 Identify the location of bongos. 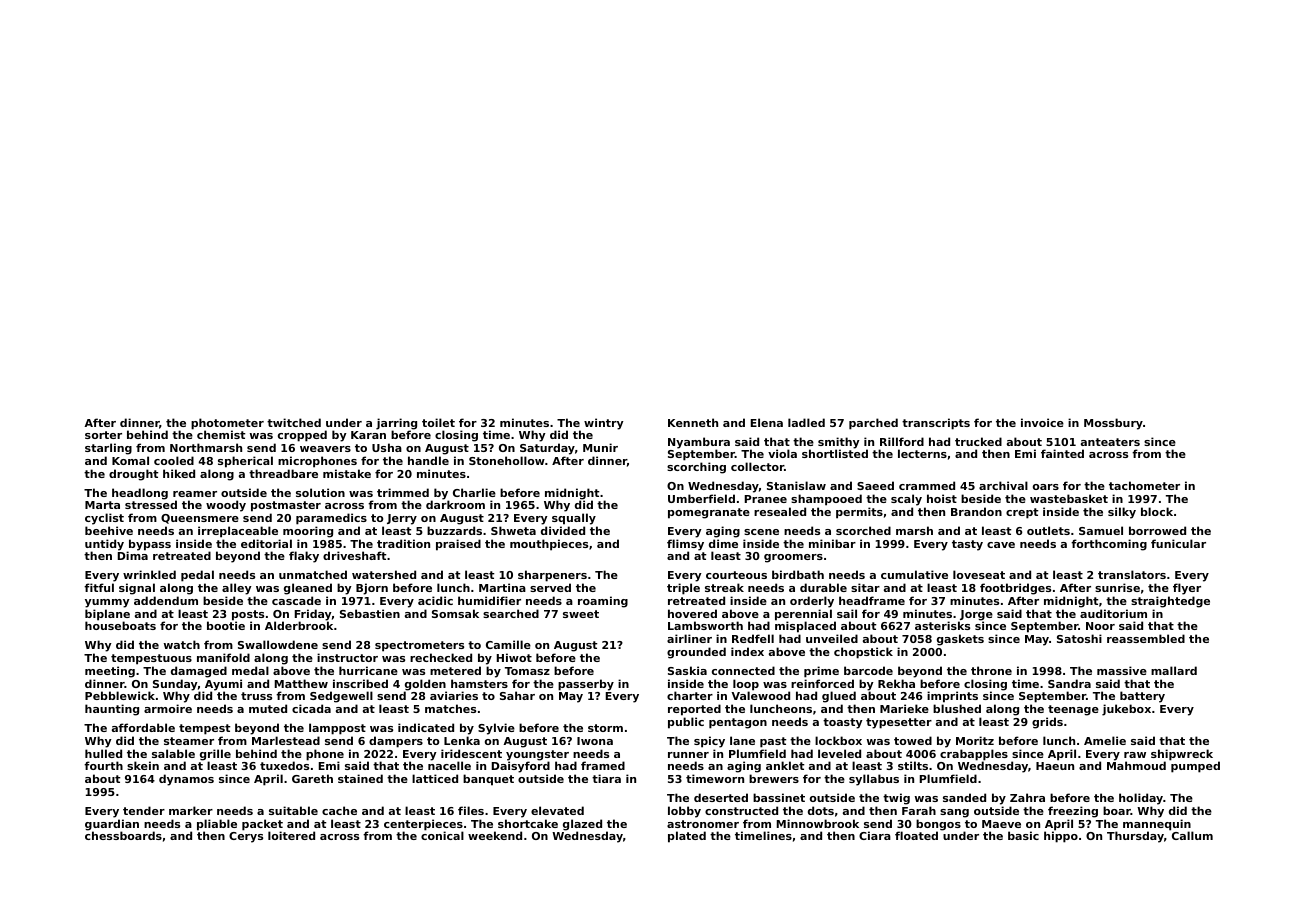
(938, 825).
